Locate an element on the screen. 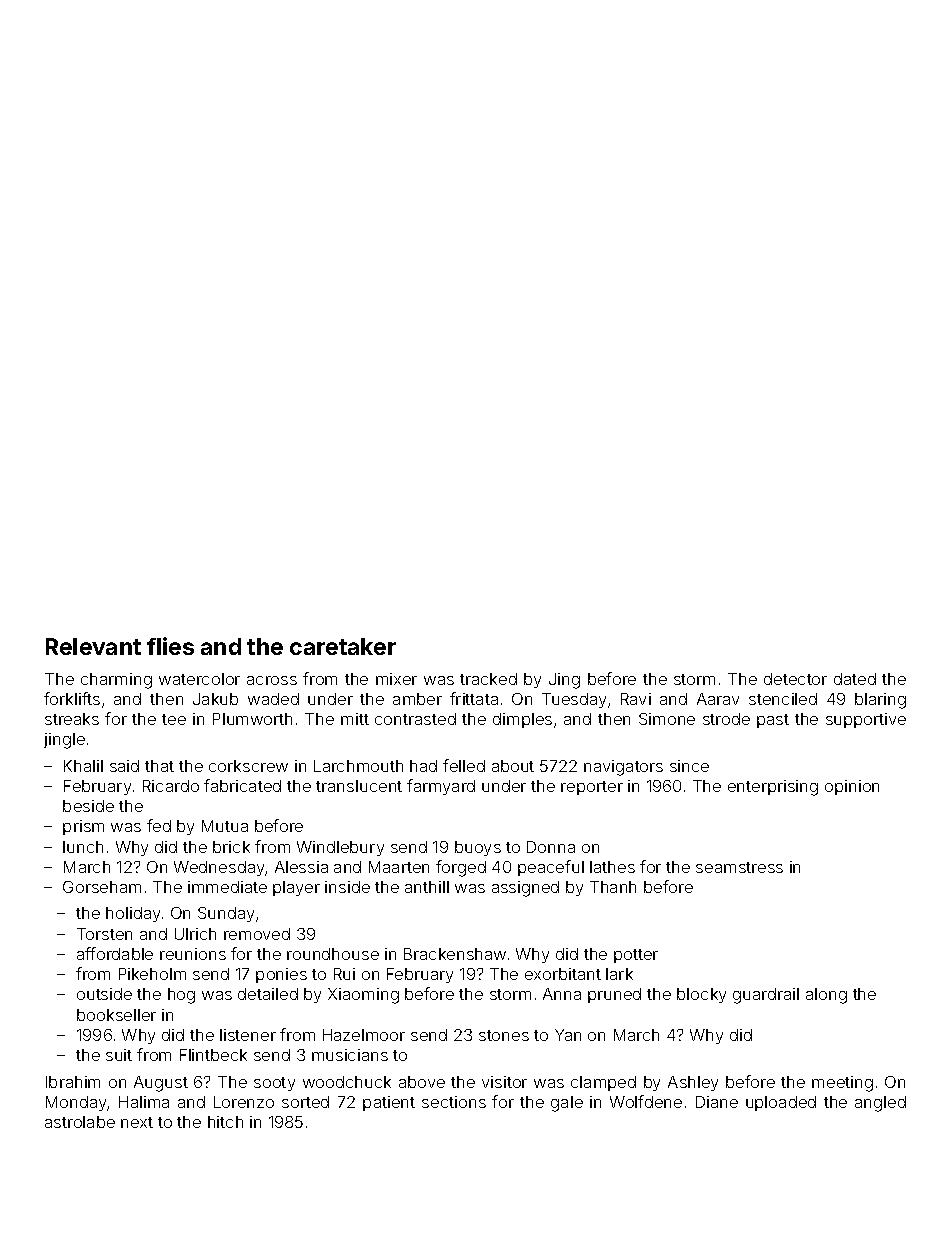 Image resolution: width=952 pixels, height=1233 pixels. strode is located at coordinates (726, 719).
